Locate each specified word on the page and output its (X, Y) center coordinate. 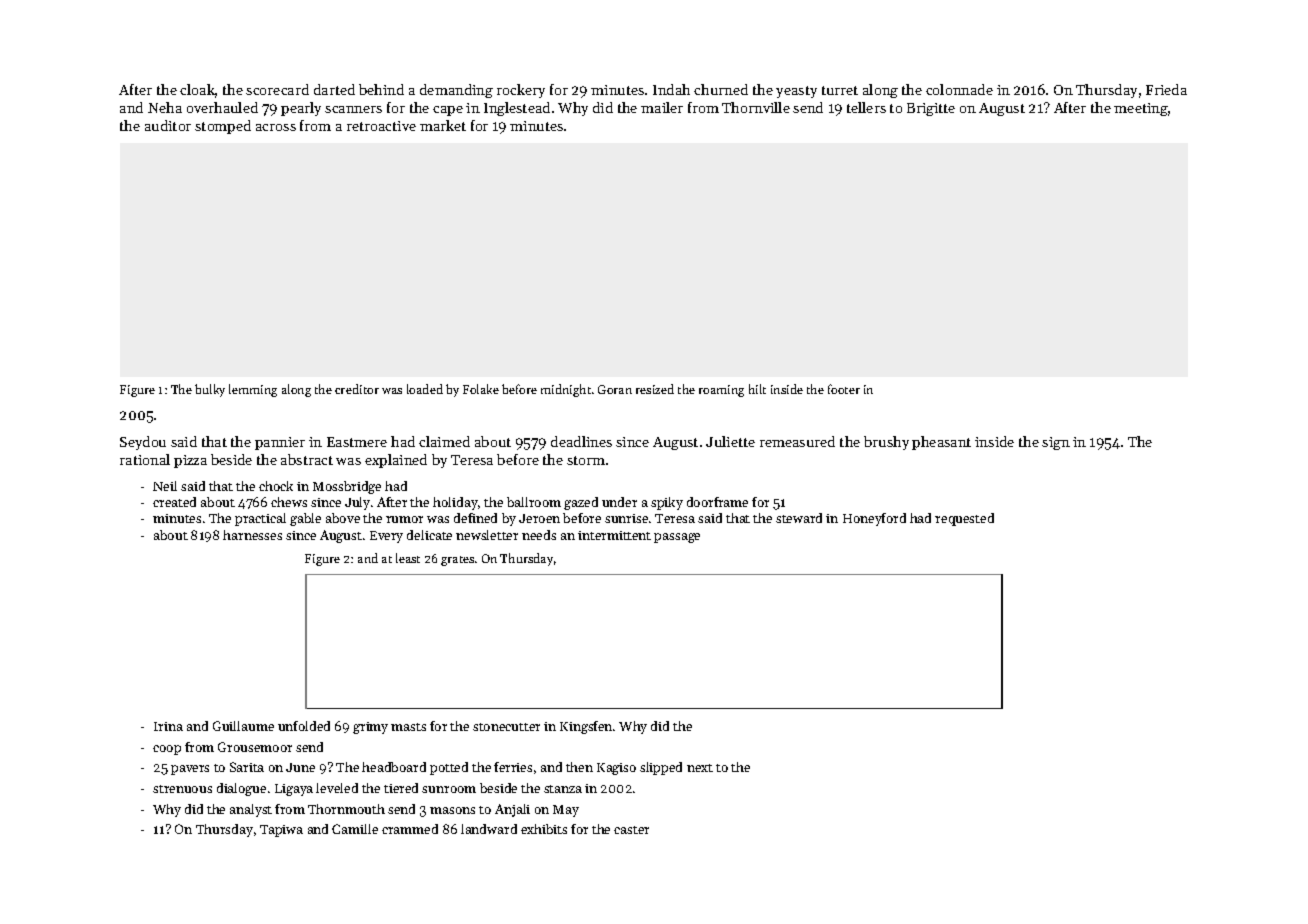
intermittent (614, 535)
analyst (251, 810)
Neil (165, 486)
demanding (456, 91)
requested (964, 519)
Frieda (1166, 89)
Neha (165, 107)
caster (631, 830)
